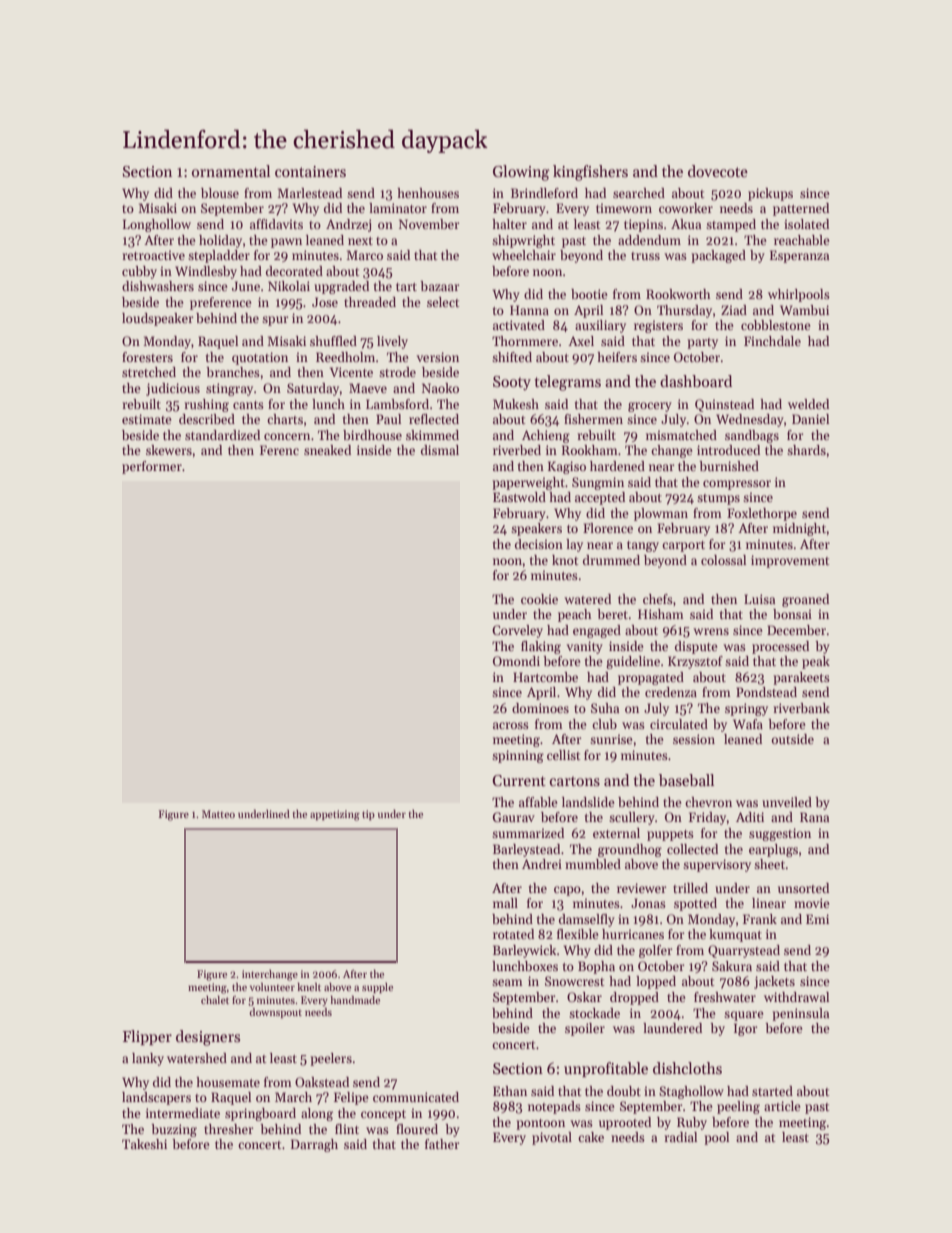  I want to click on tip, so click(368, 815).
